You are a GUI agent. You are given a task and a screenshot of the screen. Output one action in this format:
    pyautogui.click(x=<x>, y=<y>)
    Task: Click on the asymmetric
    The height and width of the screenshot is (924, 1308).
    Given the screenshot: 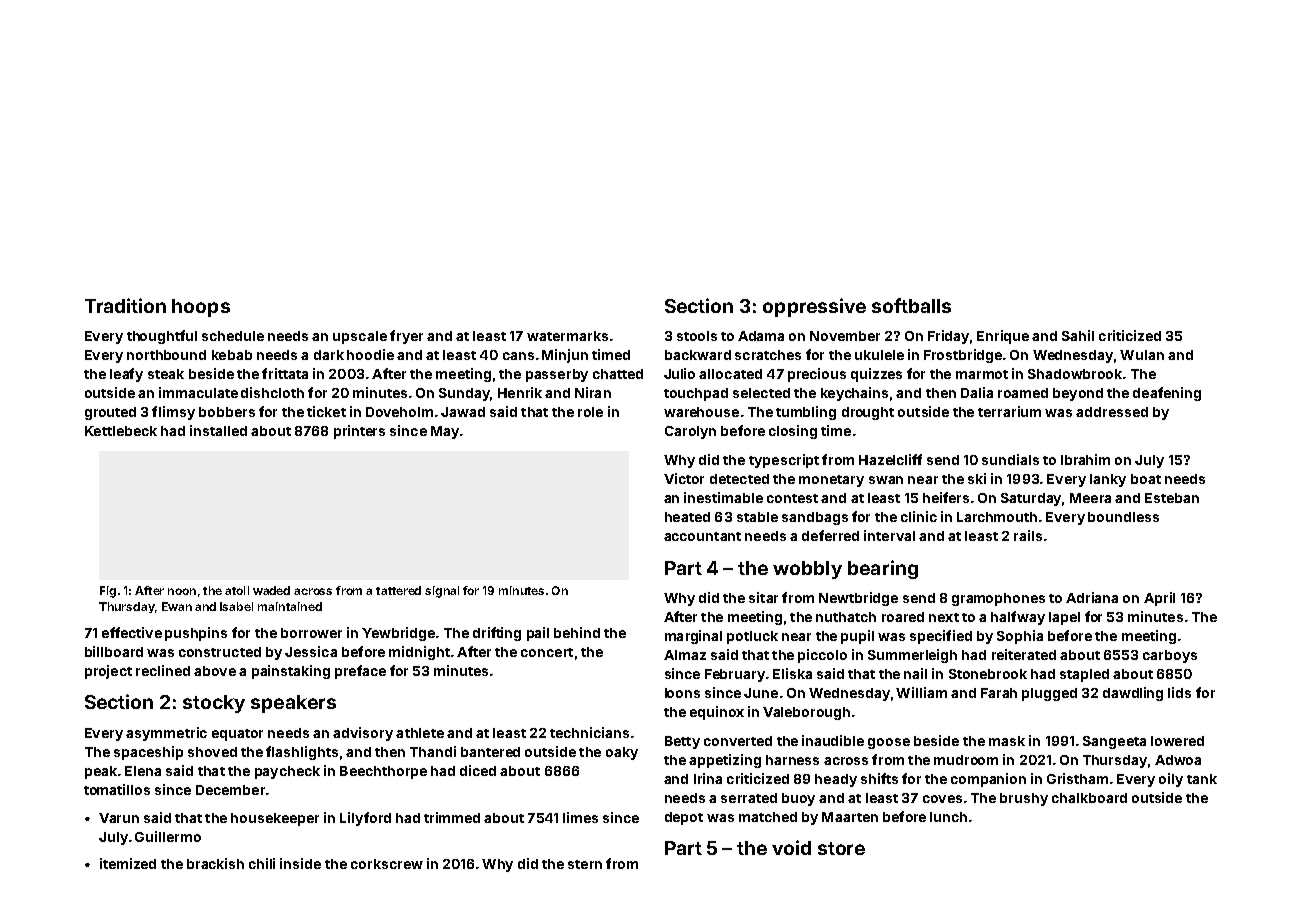 What is the action you would take?
    pyautogui.click(x=166, y=734)
